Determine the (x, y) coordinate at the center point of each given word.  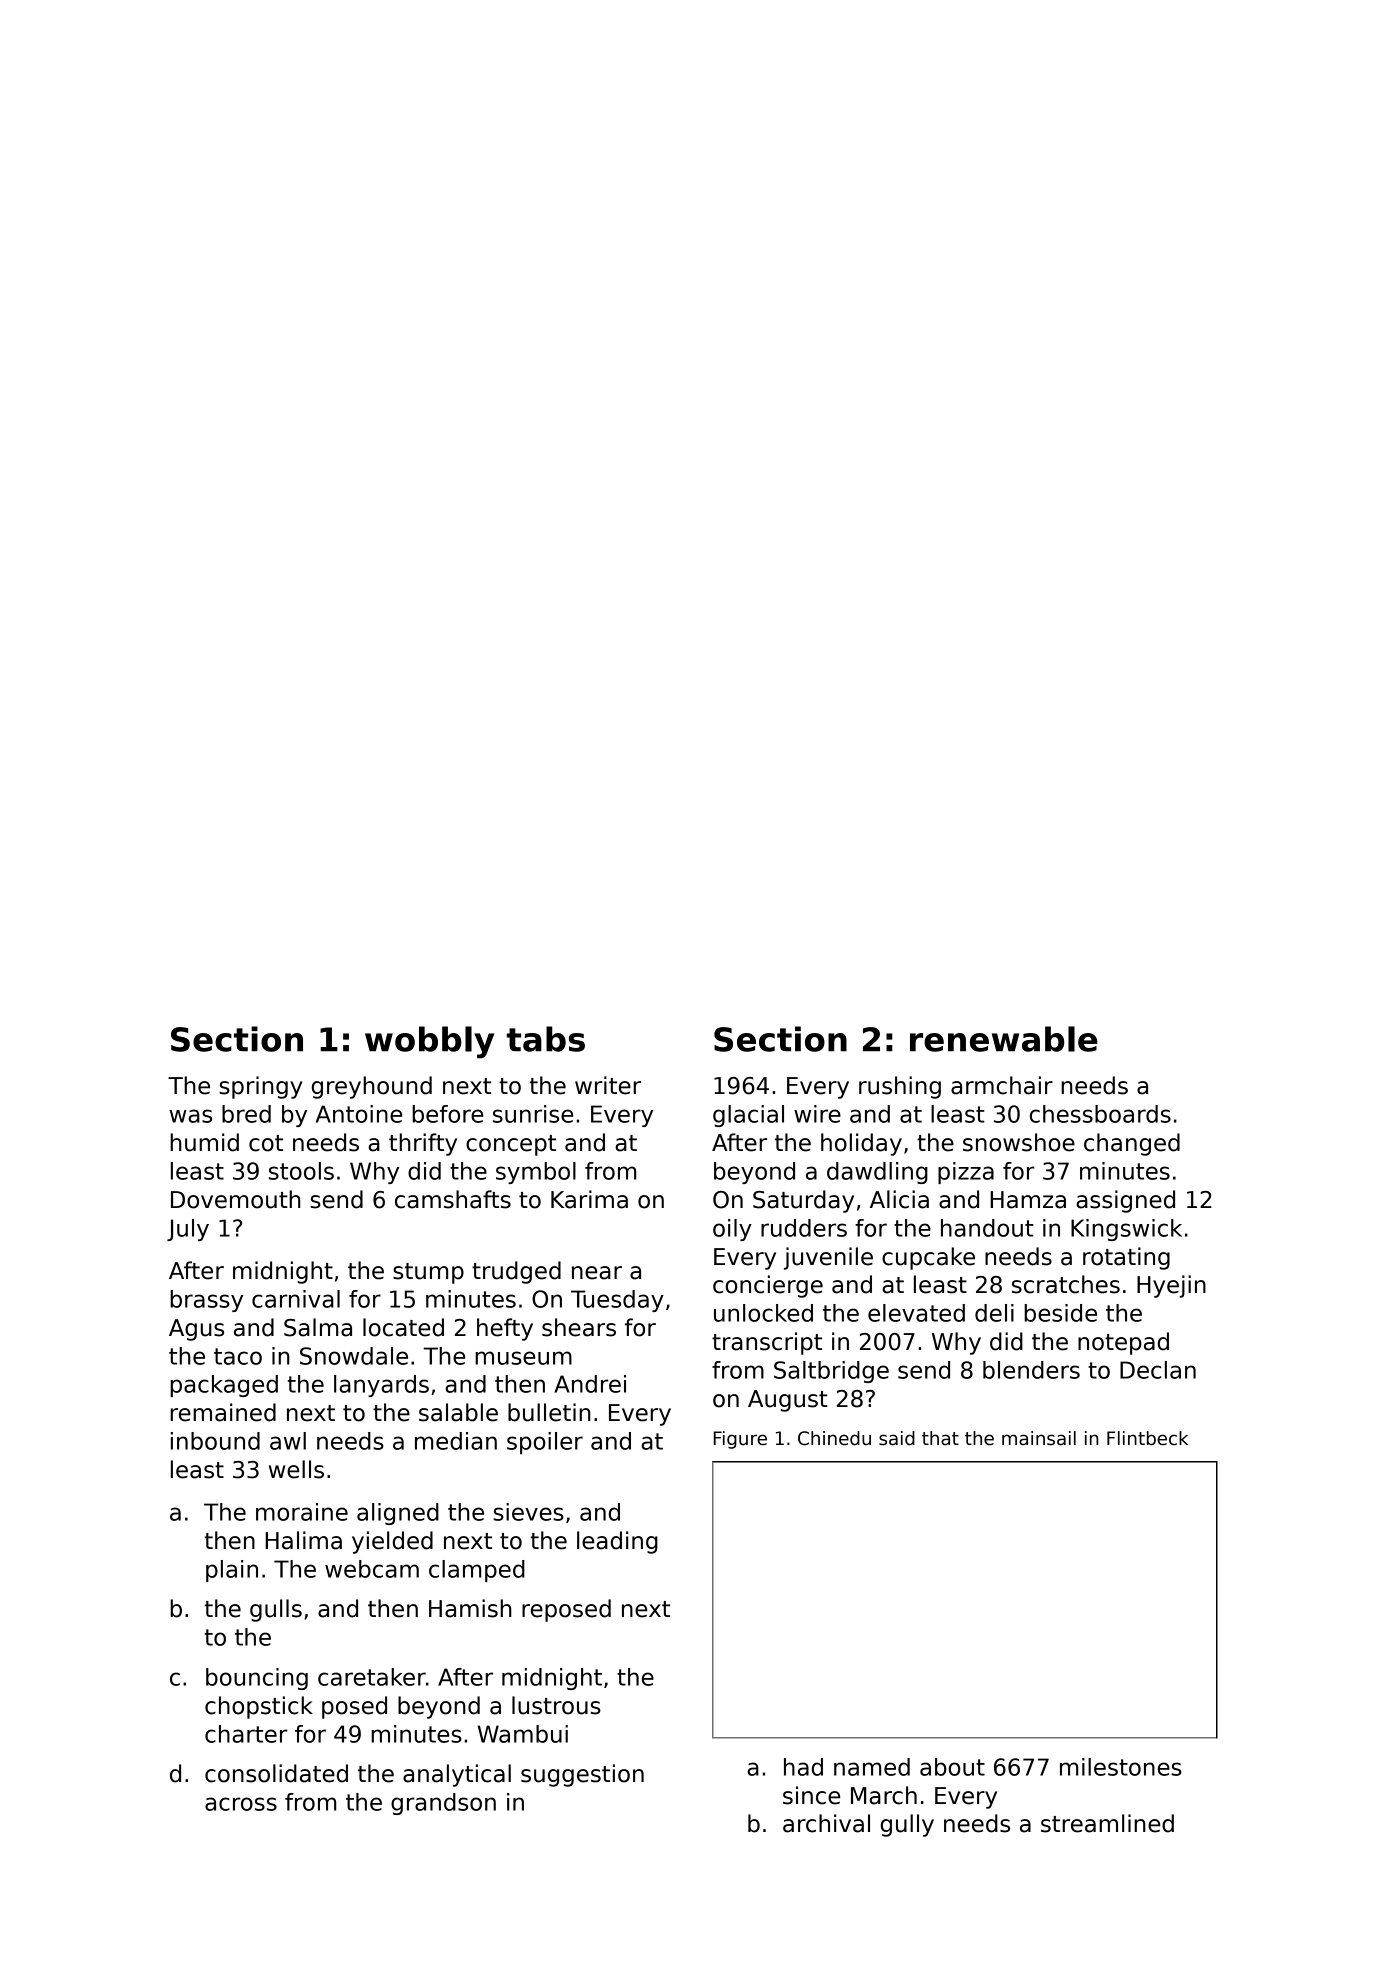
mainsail (1039, 1438)
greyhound (372, 1087)
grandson (443, 1804)
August (788, 1401)
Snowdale (354, 1356)
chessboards (1100, 1114)
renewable (1004, 1039)
